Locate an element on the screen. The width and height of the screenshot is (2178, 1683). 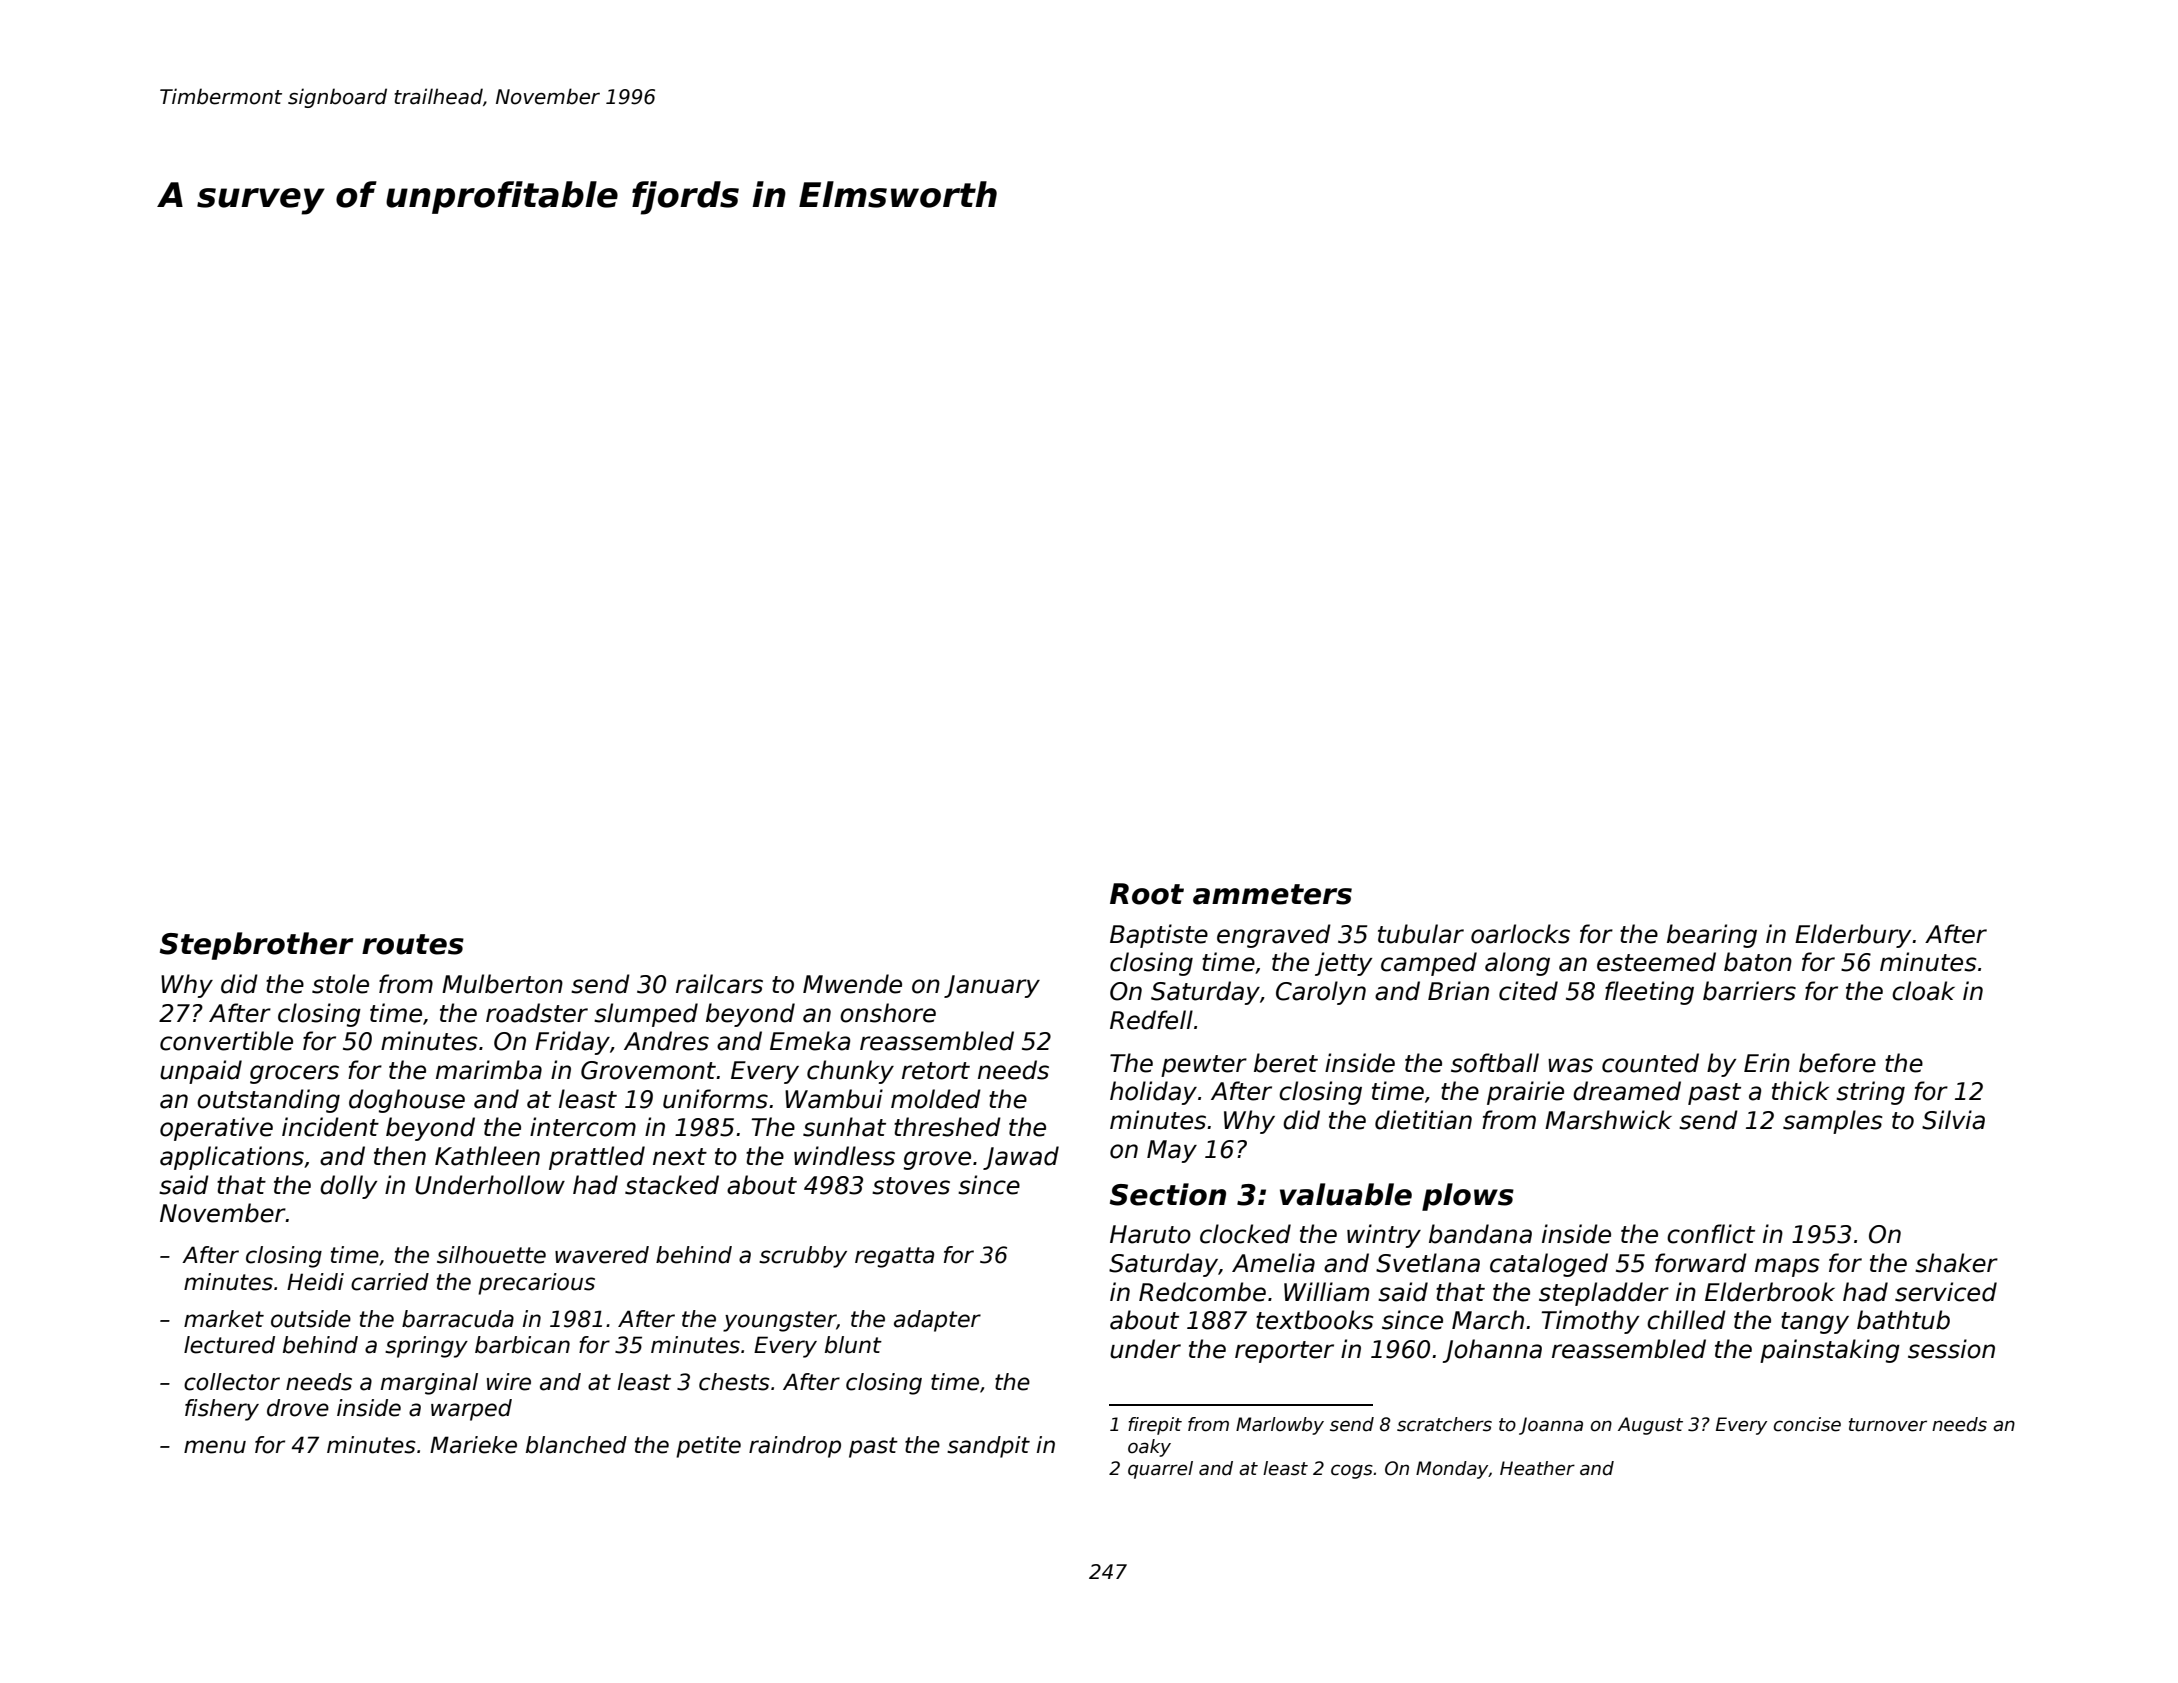
menu is located at coordinates (215, 1447).
